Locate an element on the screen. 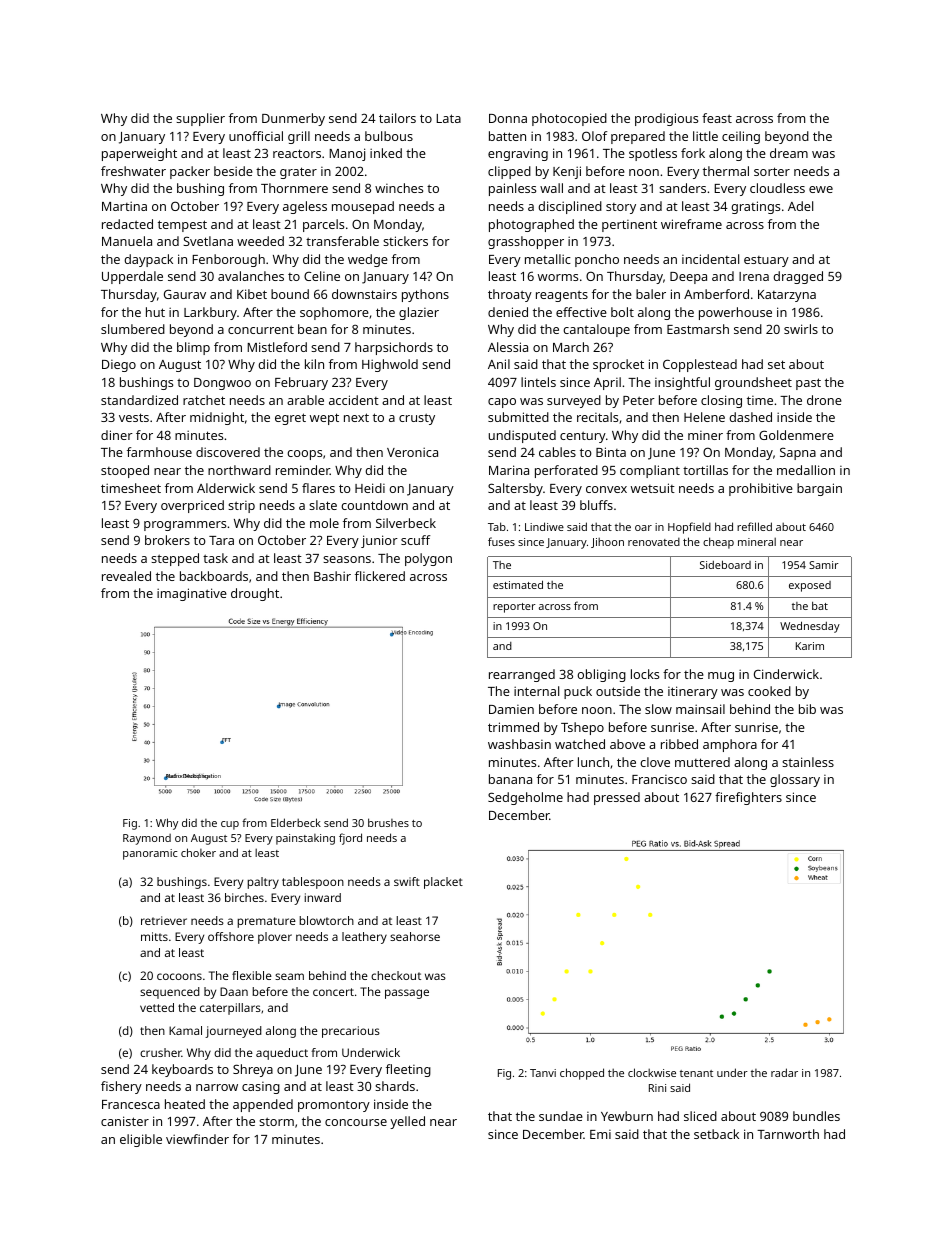  cooked is located at coordinates (769, 691).
